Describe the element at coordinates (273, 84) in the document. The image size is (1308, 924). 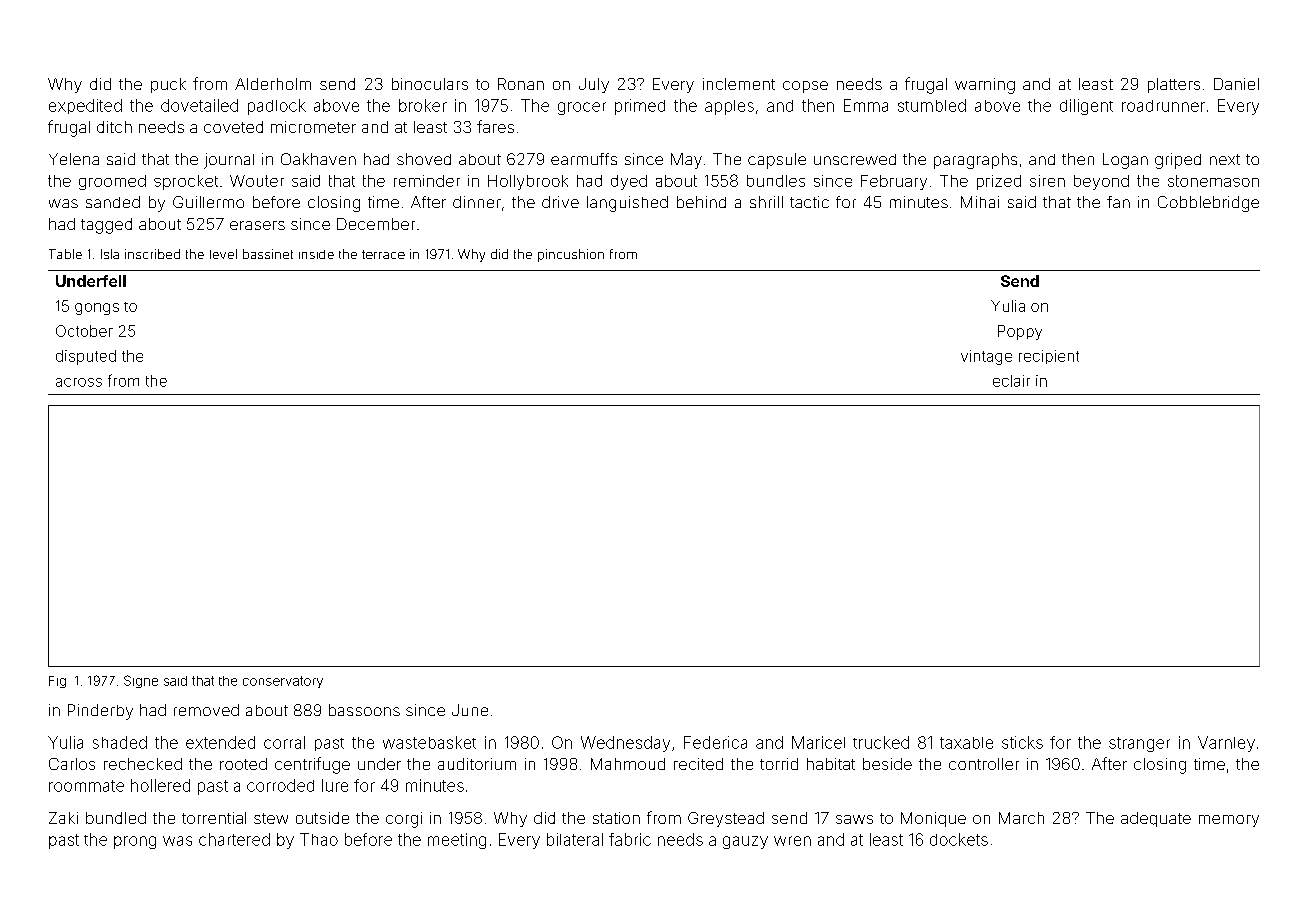
I see `Alderholm` at that location.
